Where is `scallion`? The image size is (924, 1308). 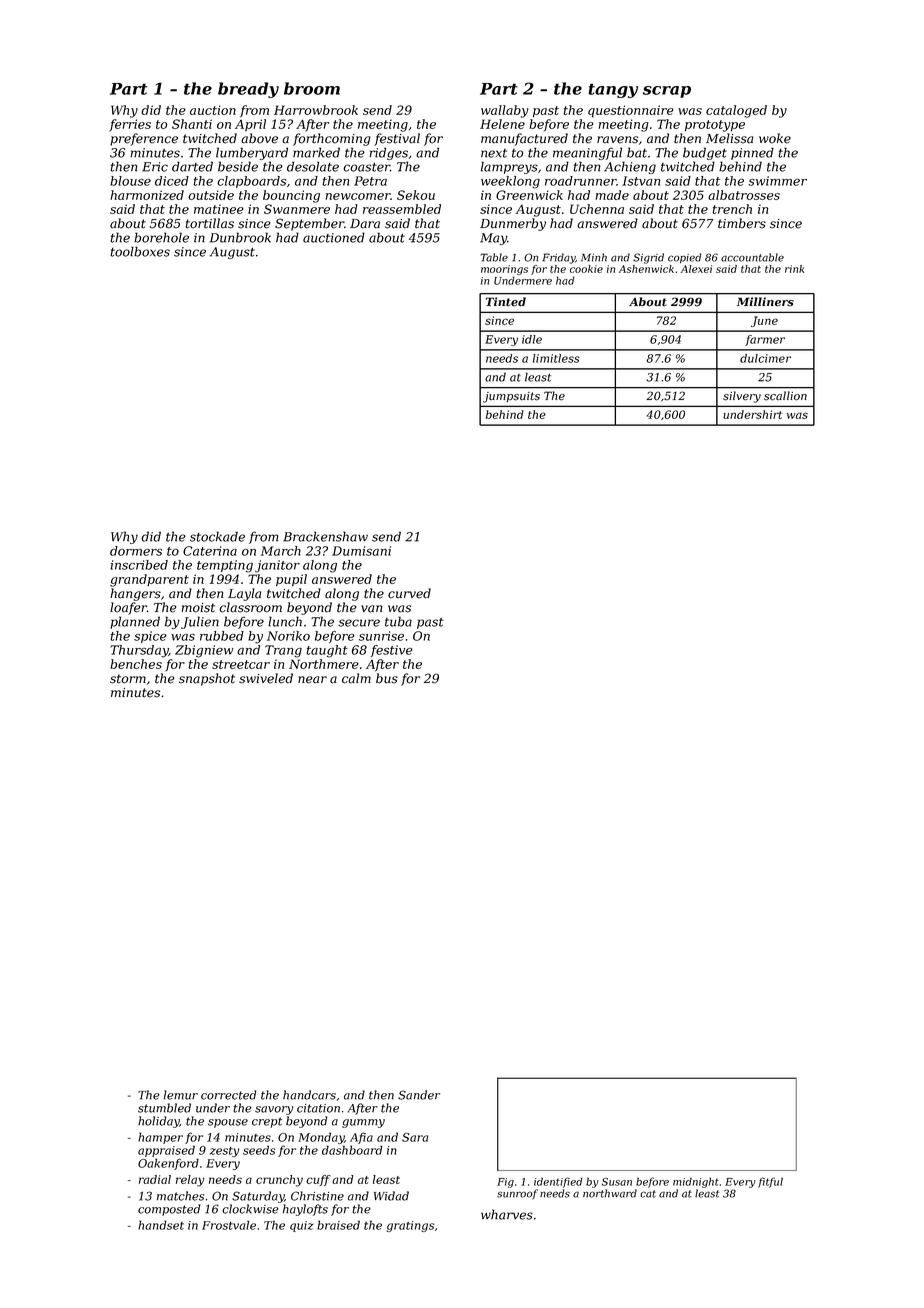 scallion is located at coordinates (785, 396).
